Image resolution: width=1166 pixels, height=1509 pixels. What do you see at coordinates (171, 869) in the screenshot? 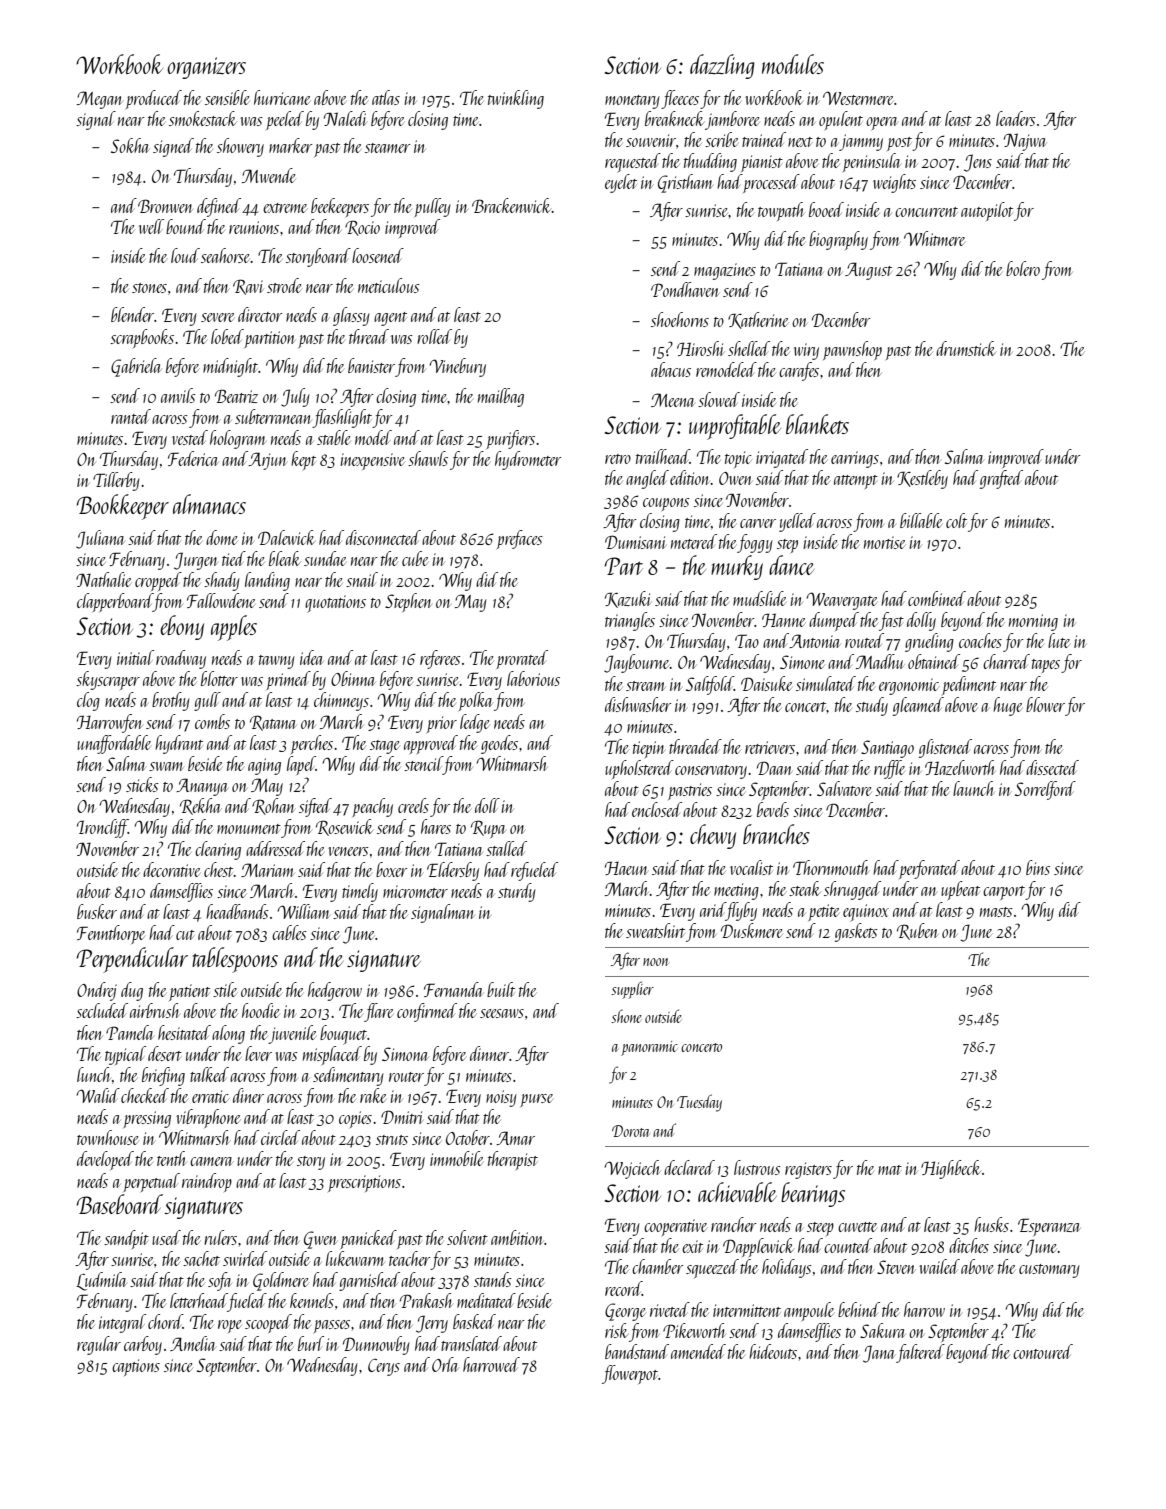
I see `decorative` at bounding box center [171, 869].
